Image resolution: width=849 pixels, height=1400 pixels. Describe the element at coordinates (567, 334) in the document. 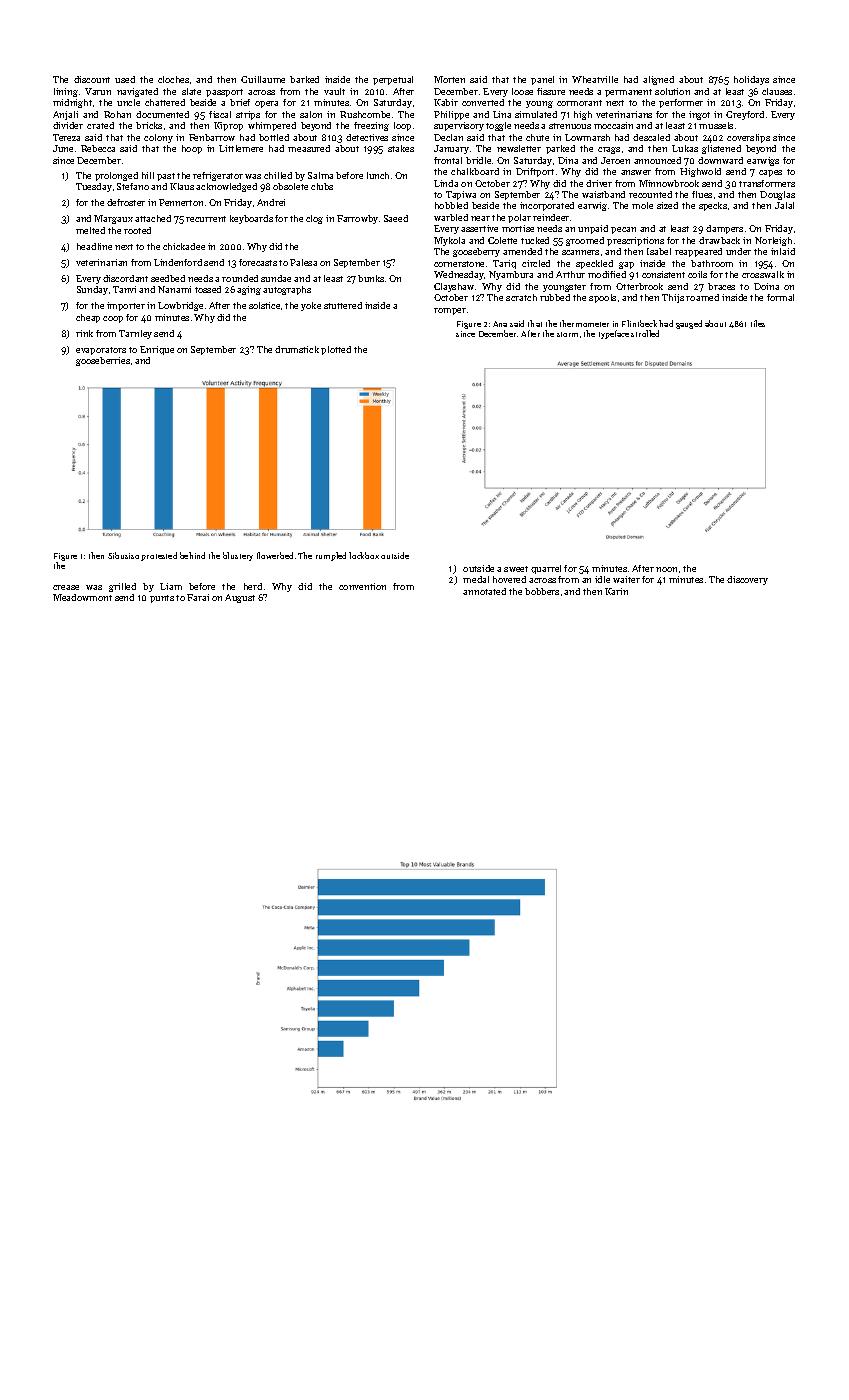

I see `storm` at that location.
